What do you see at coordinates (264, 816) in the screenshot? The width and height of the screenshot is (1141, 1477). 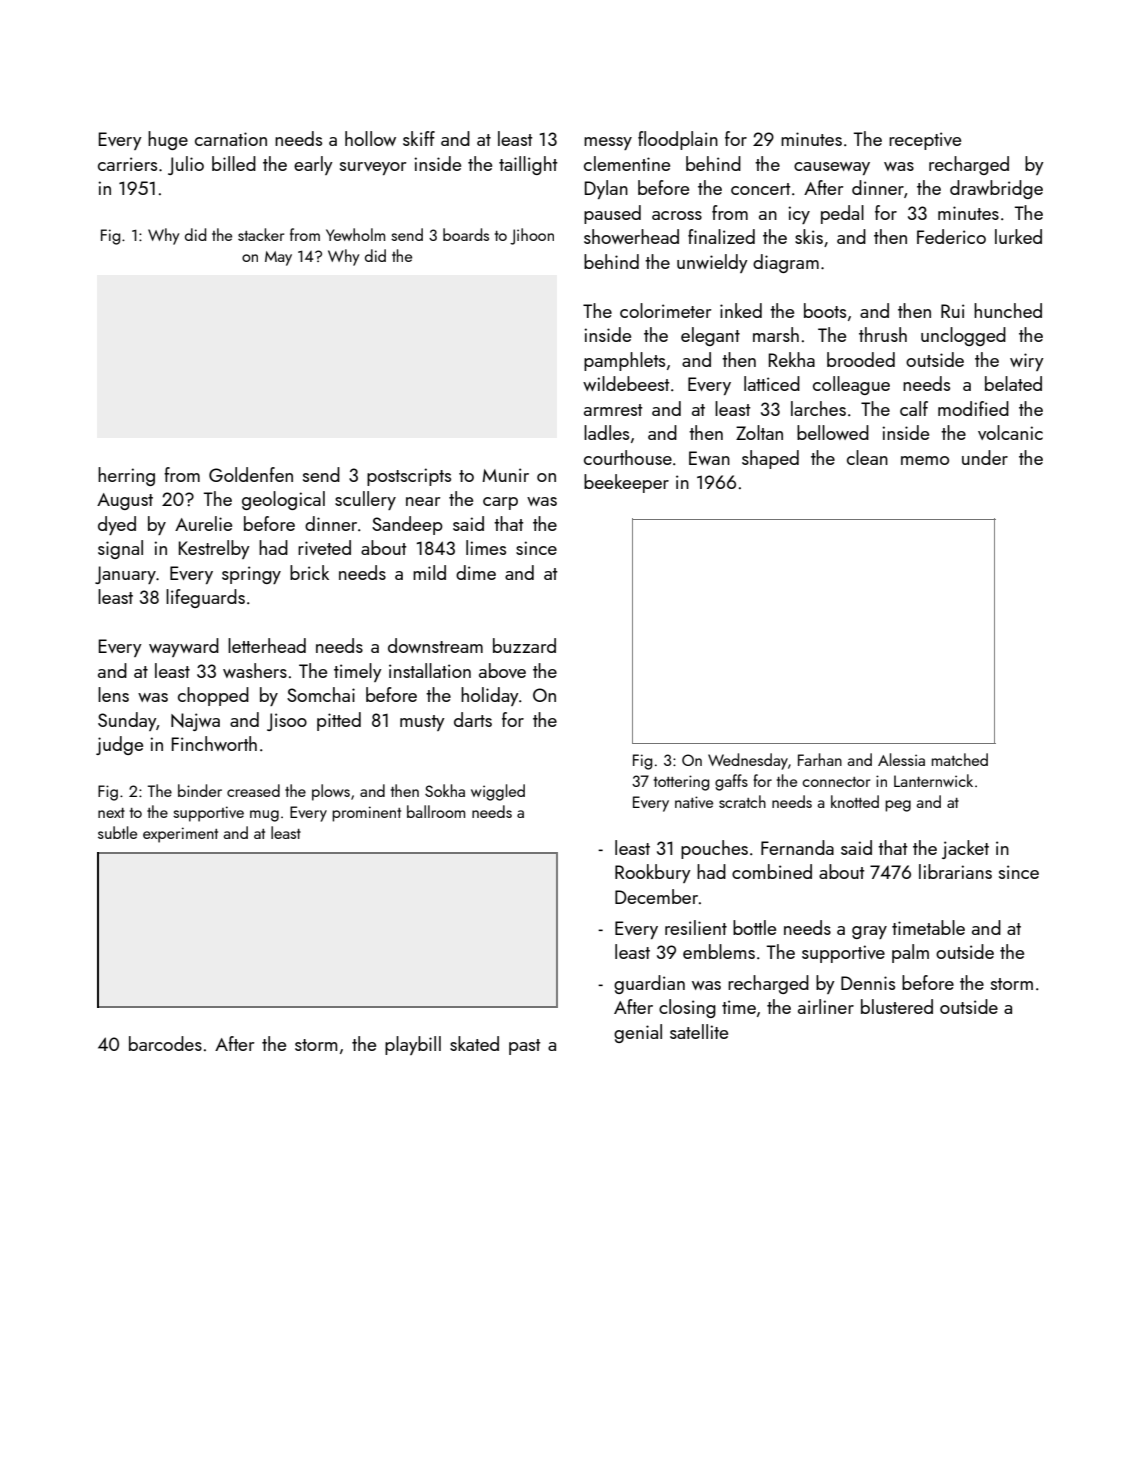 I see `mug` at bounding box center [264, 816].
